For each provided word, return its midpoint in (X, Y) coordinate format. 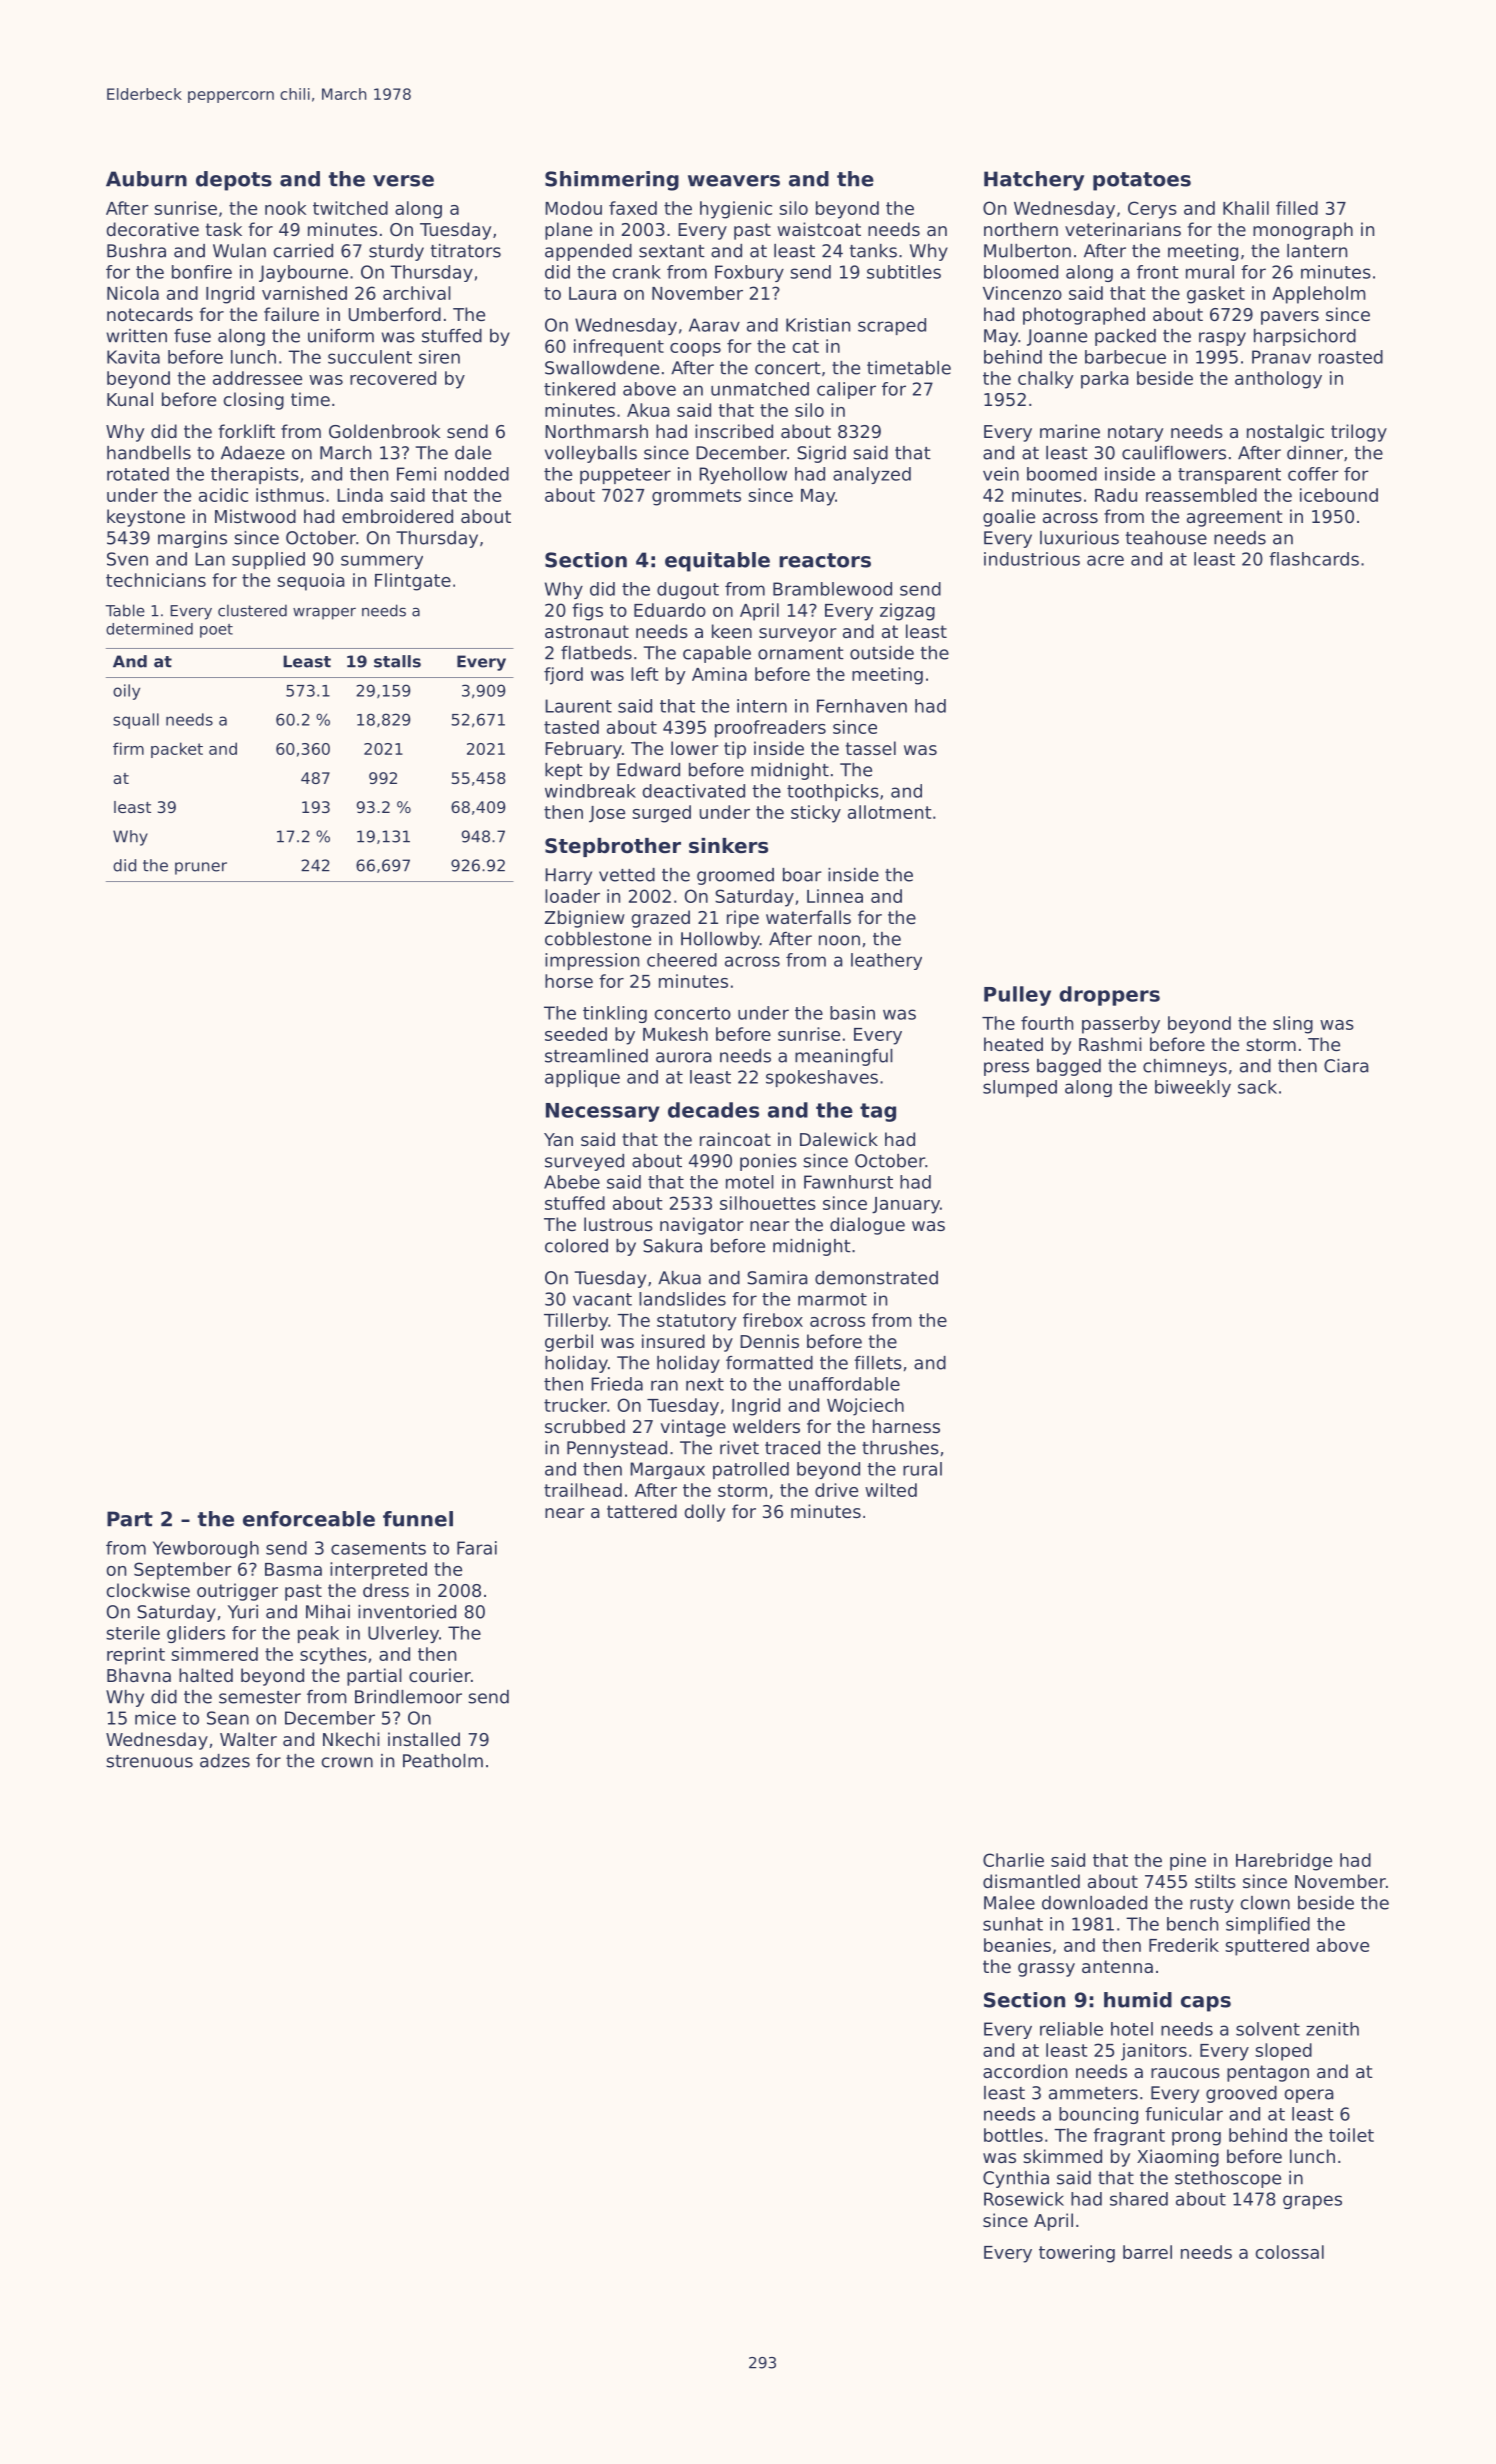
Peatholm (443, 1761)
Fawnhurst (848, 1182)
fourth (1047, 1023)
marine (1070, 431)
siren (439, 357)
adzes (225, 1761)
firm (128, 748)
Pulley (1017, 996)
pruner (201, 868)
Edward (648, 770)
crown (347, 1762)
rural (922, 1469)
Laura (592, 293)
